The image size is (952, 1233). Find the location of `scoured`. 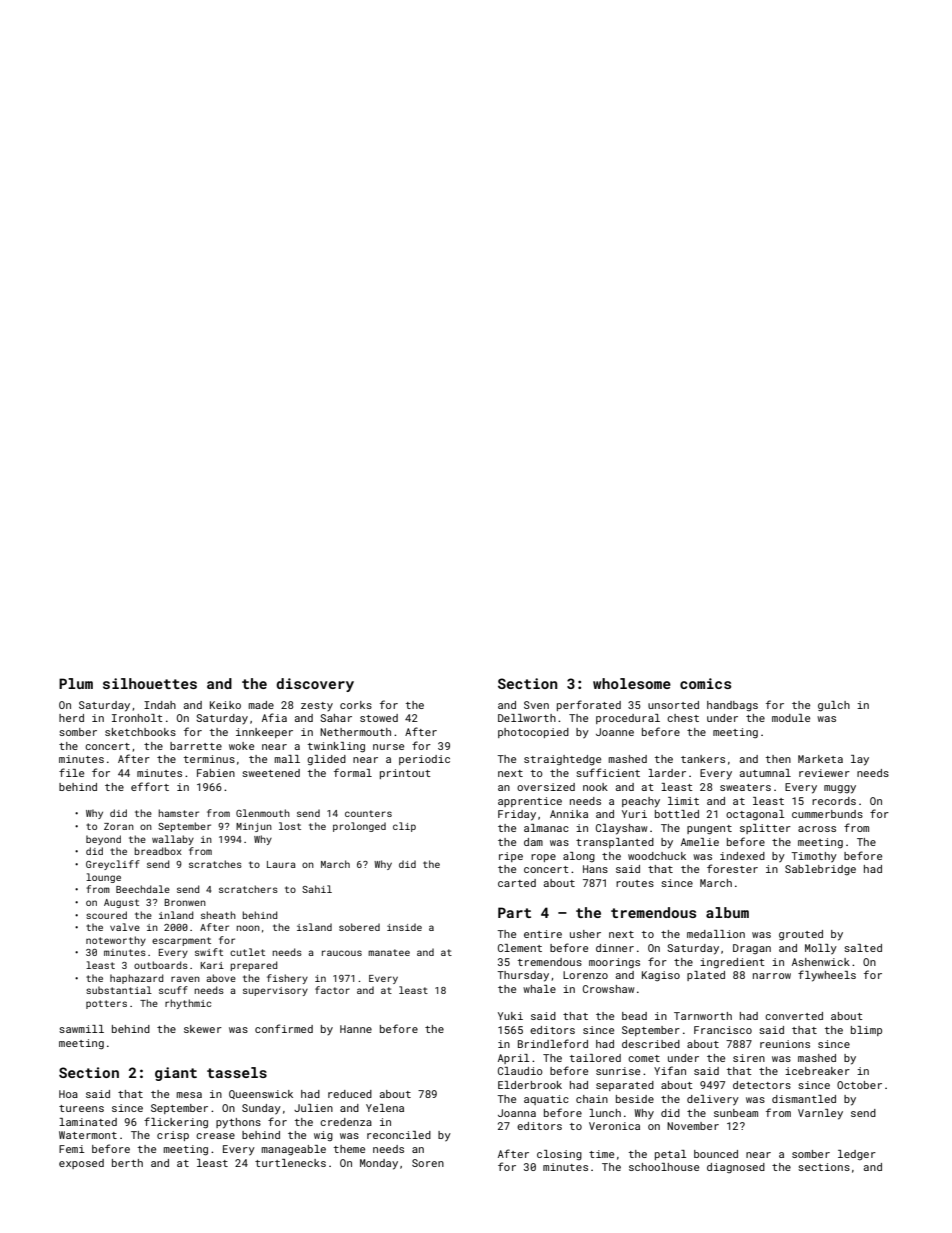

scoured is located at coordinates (106, 915).
